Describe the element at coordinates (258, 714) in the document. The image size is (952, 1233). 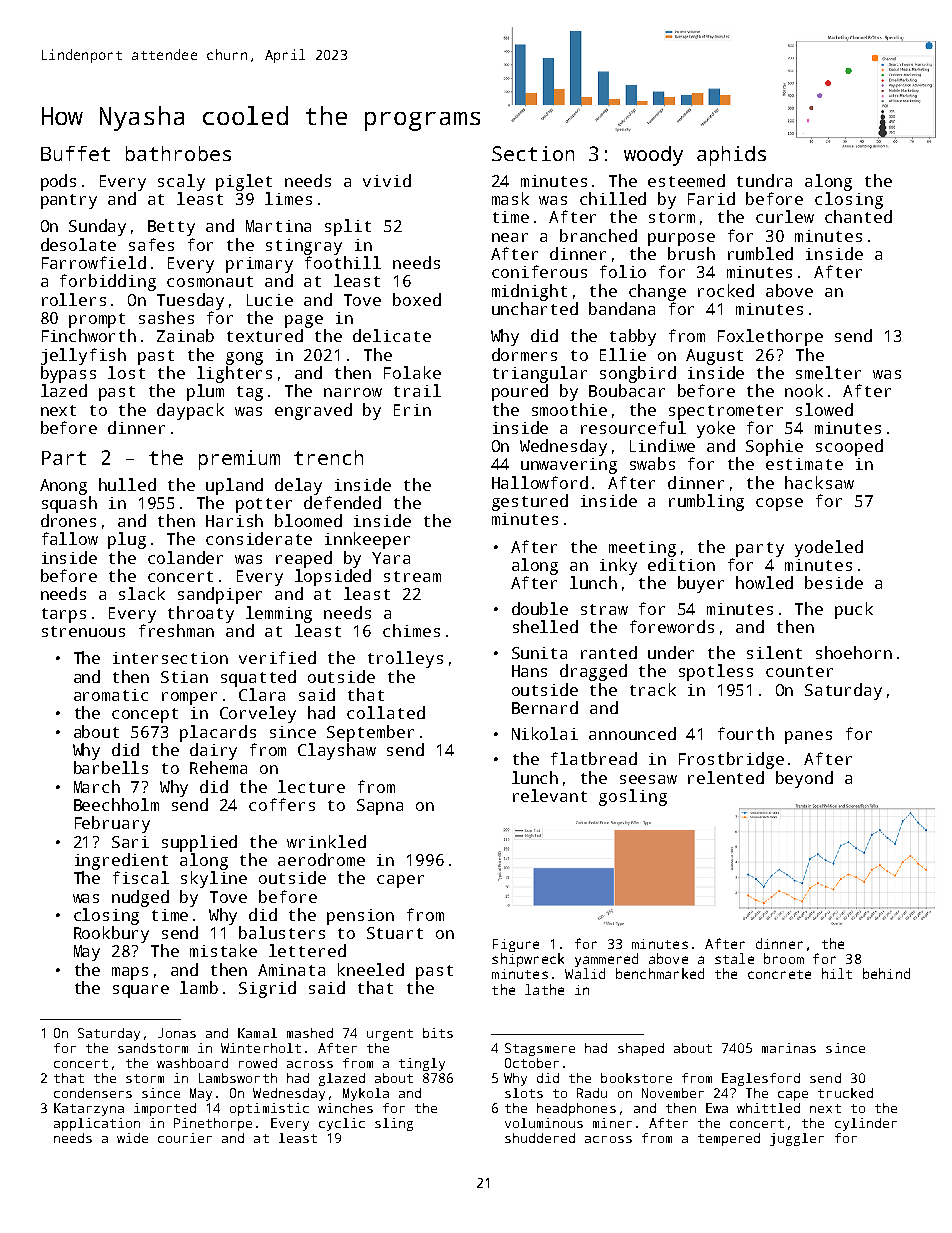
I see `Corveley` at that location.
